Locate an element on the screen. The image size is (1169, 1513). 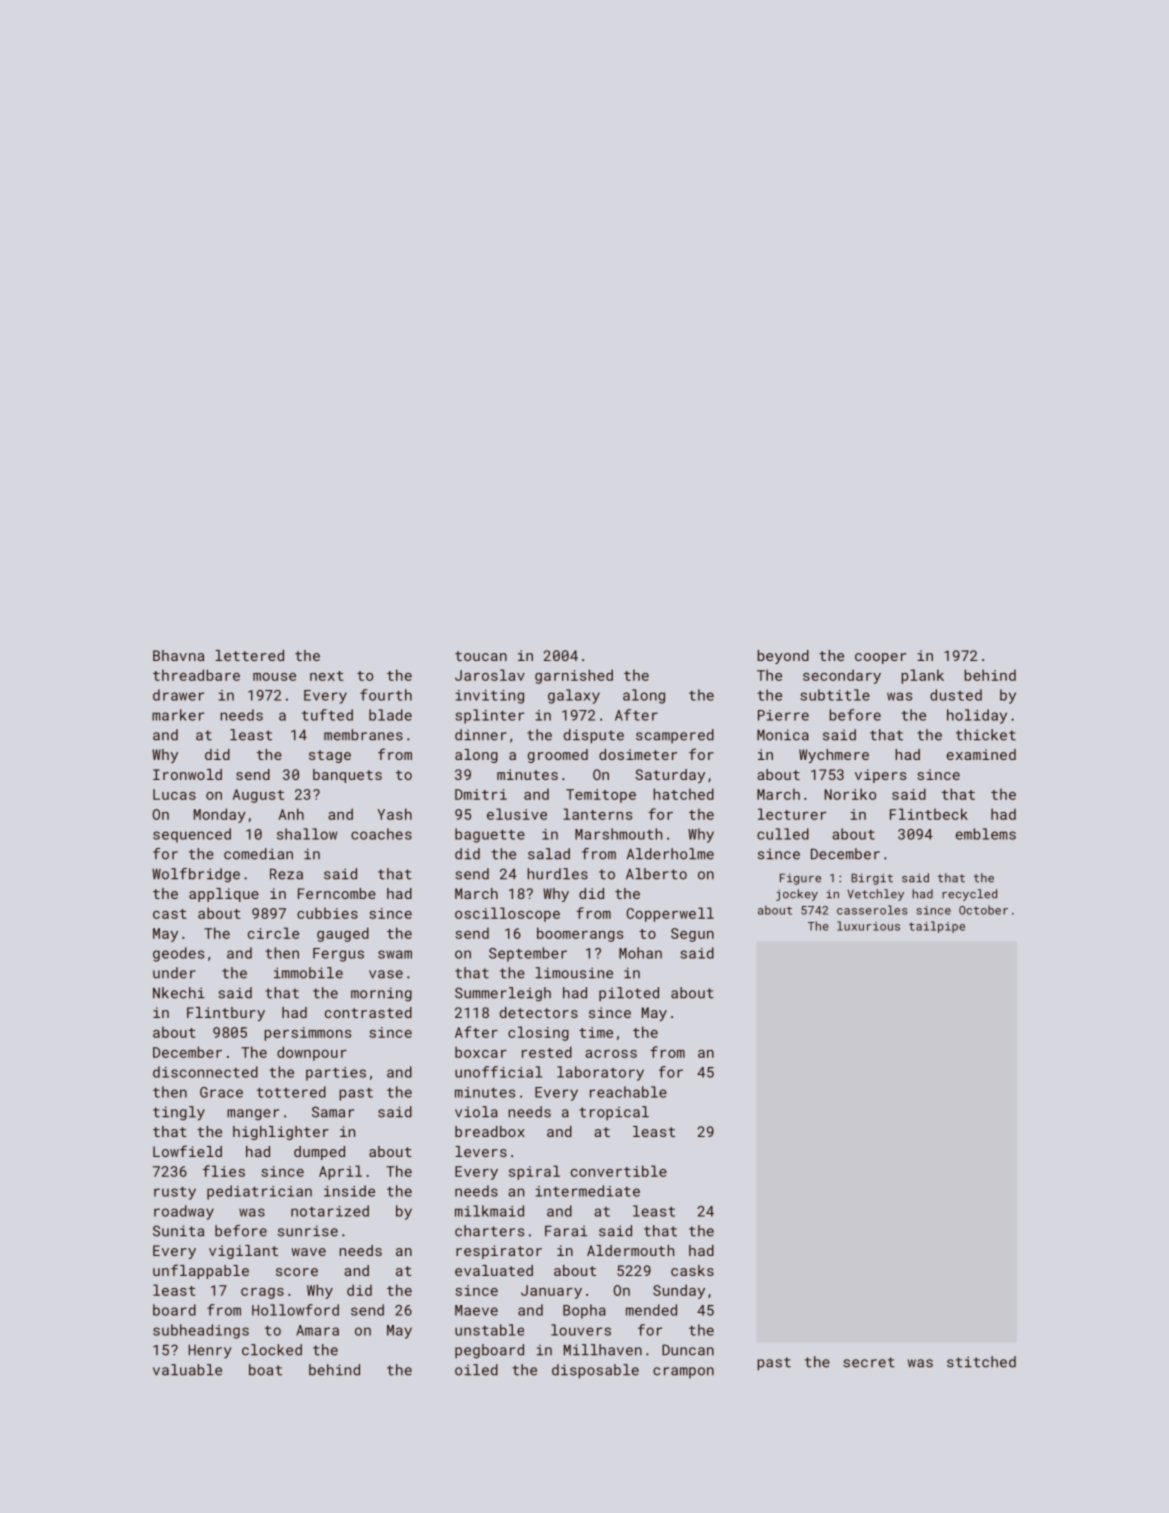
Wolfbridge is located at coordinates (196, 875).
